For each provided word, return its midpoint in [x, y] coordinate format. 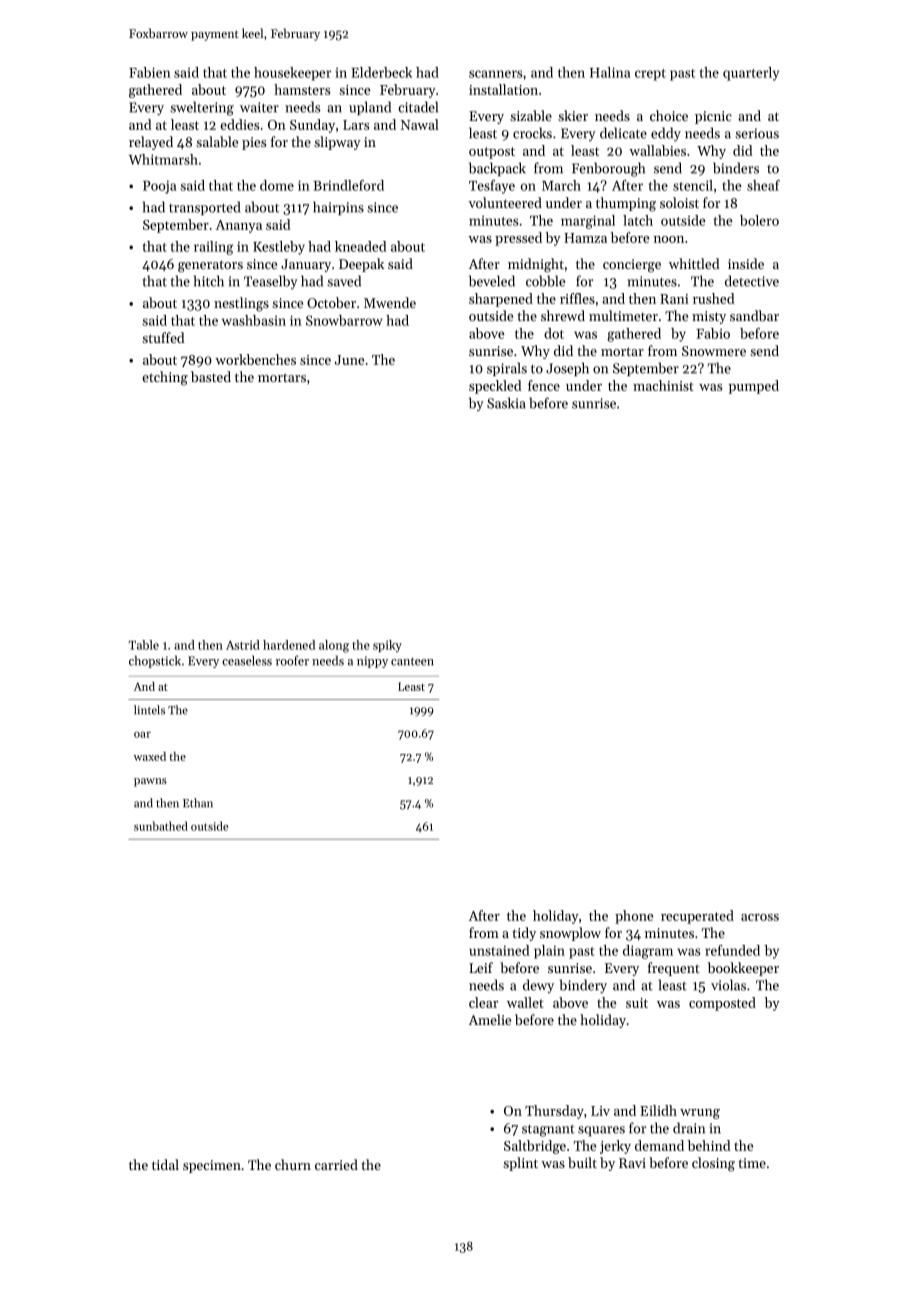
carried [336, 1164]
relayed [151, 143]
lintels [149, 710]
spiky [387, 646]
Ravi [632, 1163]
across [760, 917]
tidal [165, 1164]
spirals [507, 369]
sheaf [763, 185]
